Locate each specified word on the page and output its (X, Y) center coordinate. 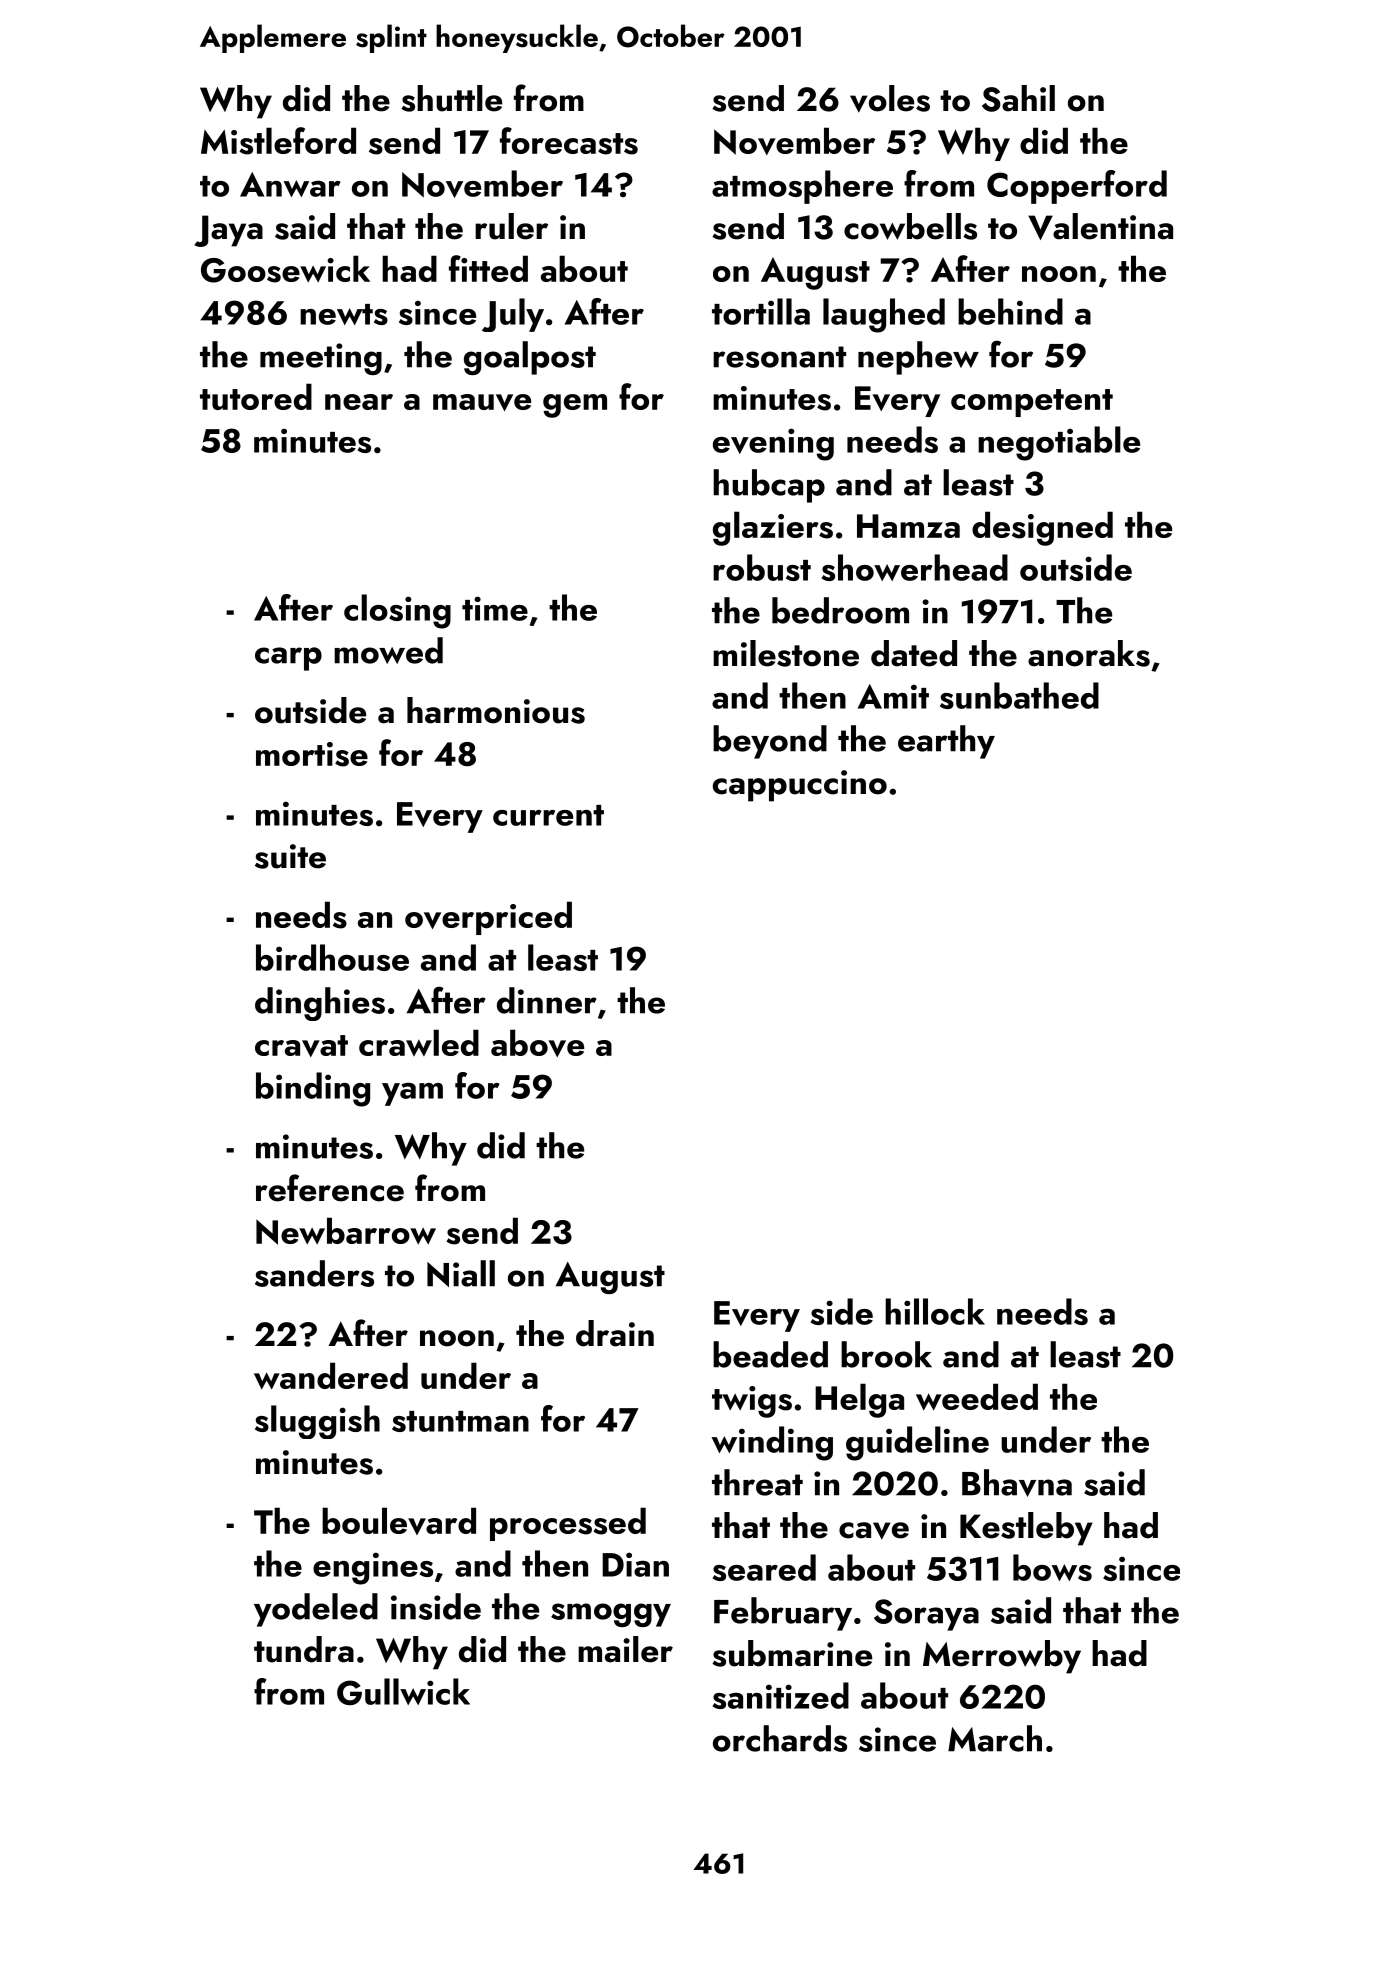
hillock (935, 1311)
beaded (770, 1354)
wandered (331, 1376)
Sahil (1018, 98)
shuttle (451, 98)
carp (288, 659)
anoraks (1089, 653)
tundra (304, 1649)
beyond (770, 742)
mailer (625, 1649)
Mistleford (278, 141)
